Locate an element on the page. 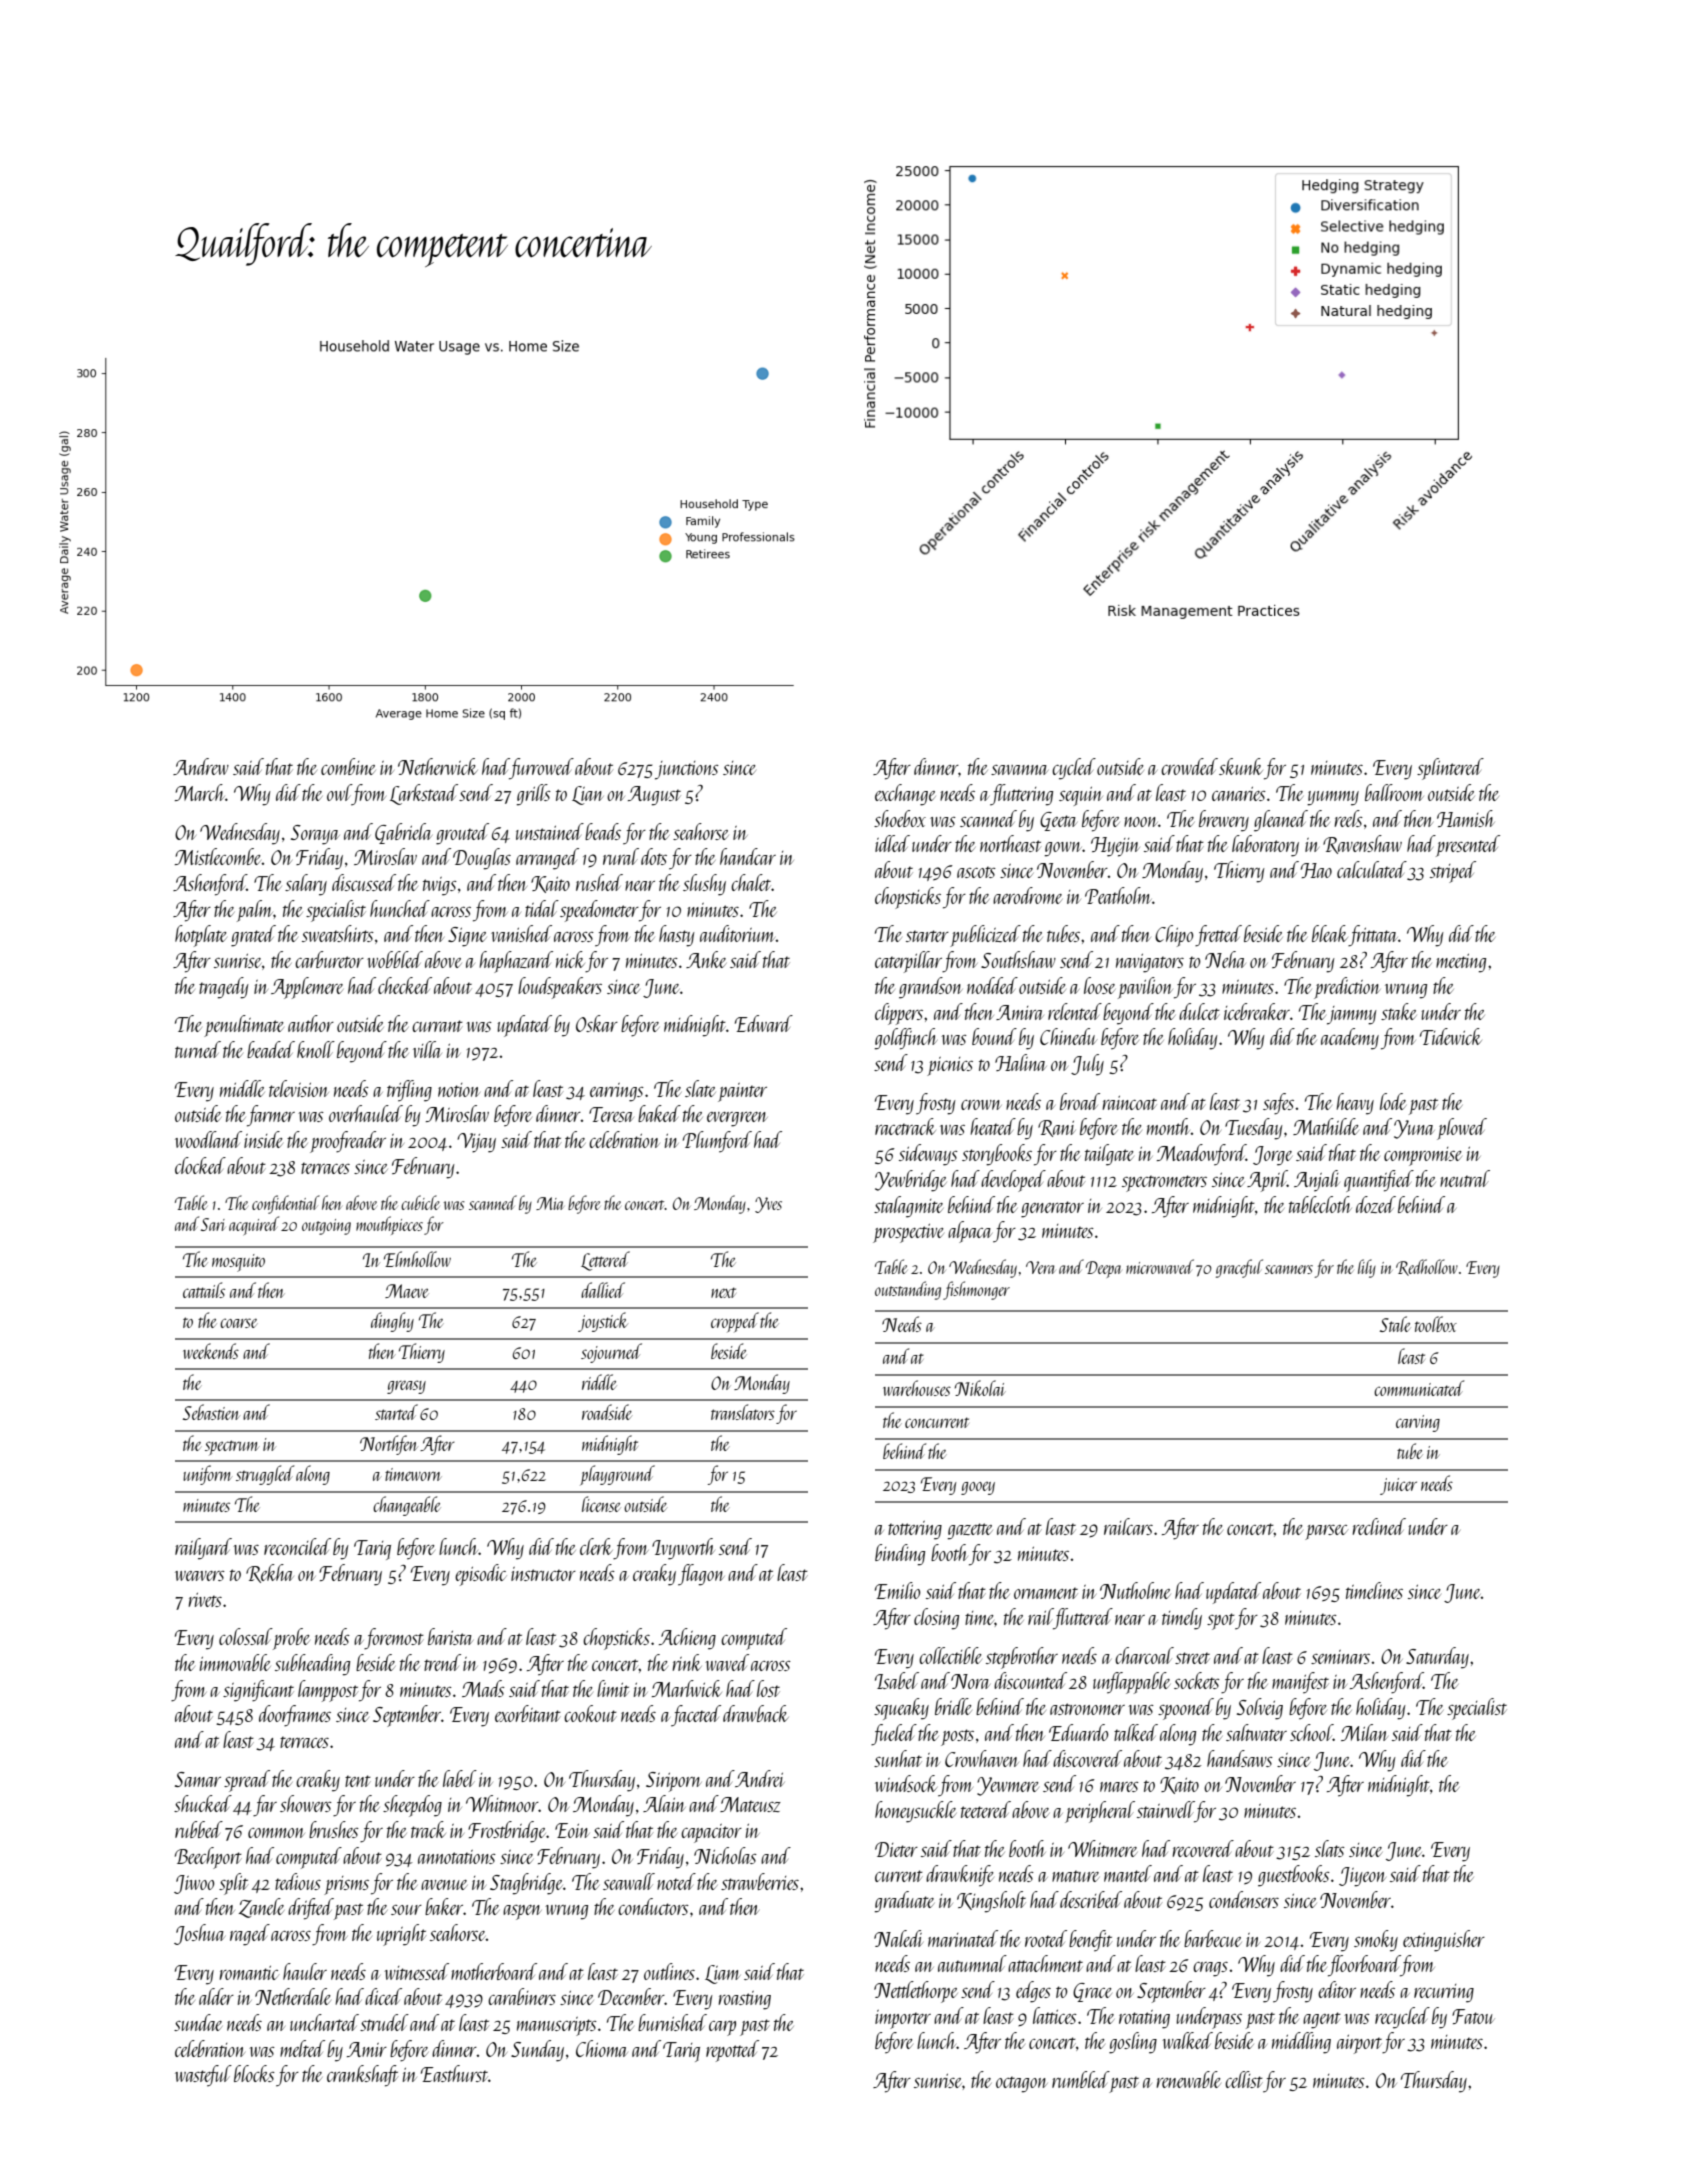 This page has height=2178, width=1683. junctions is located at coordinates (687, 770).
